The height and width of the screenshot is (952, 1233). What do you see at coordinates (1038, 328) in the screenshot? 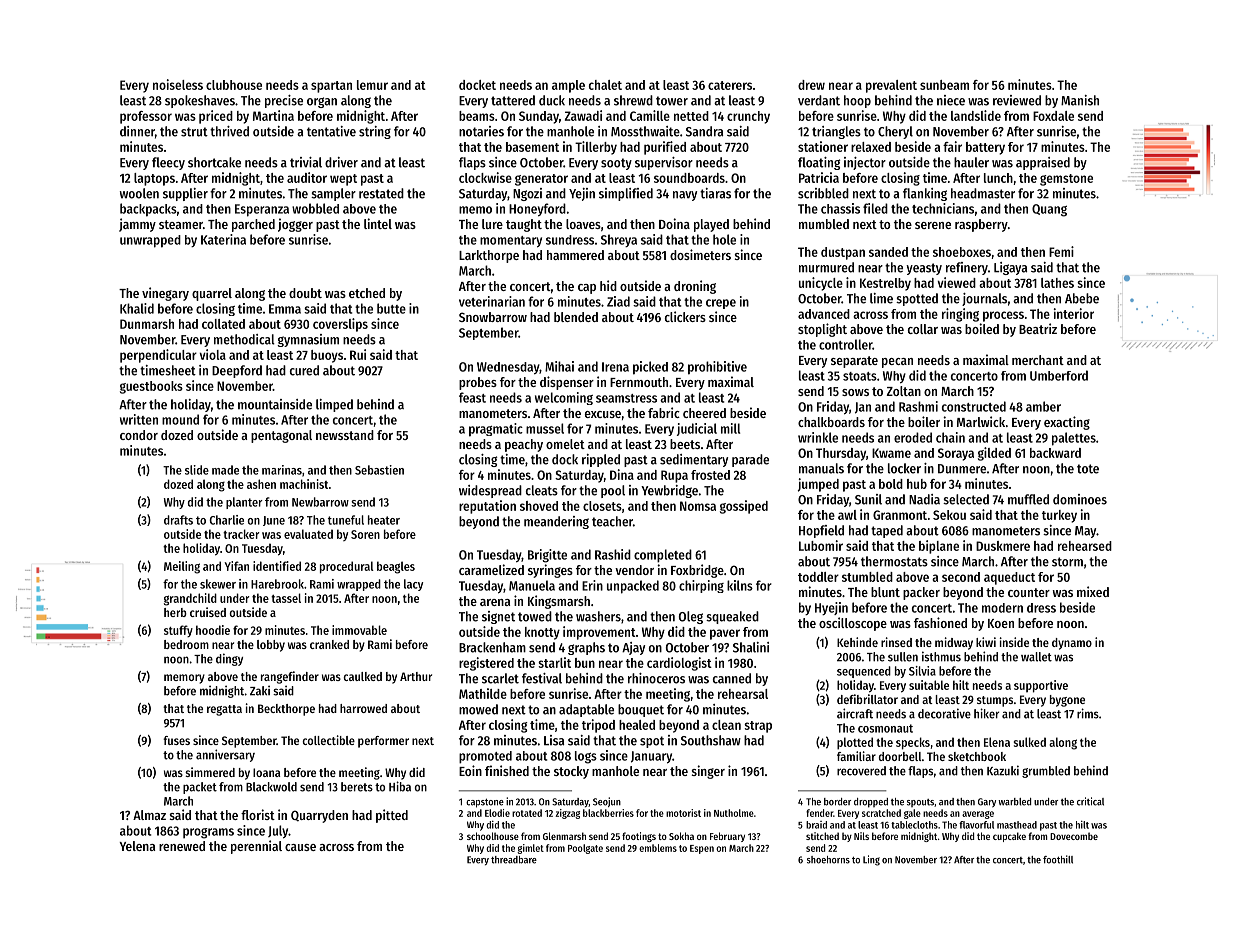
I see `Beatriz` at bounding box center [1038, 328].
